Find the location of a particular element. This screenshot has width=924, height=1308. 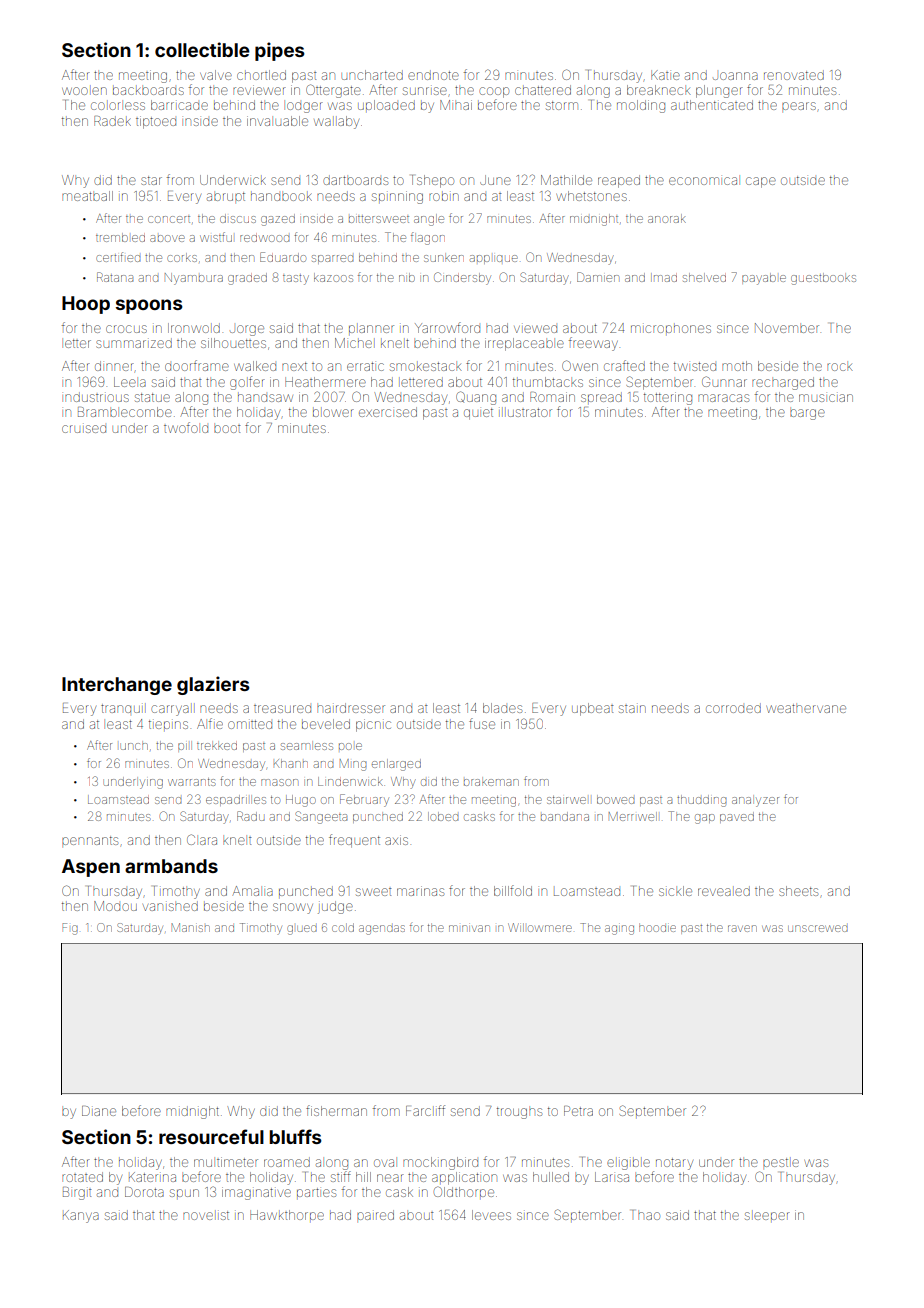

renovated is located at coordinates (794, 75).
